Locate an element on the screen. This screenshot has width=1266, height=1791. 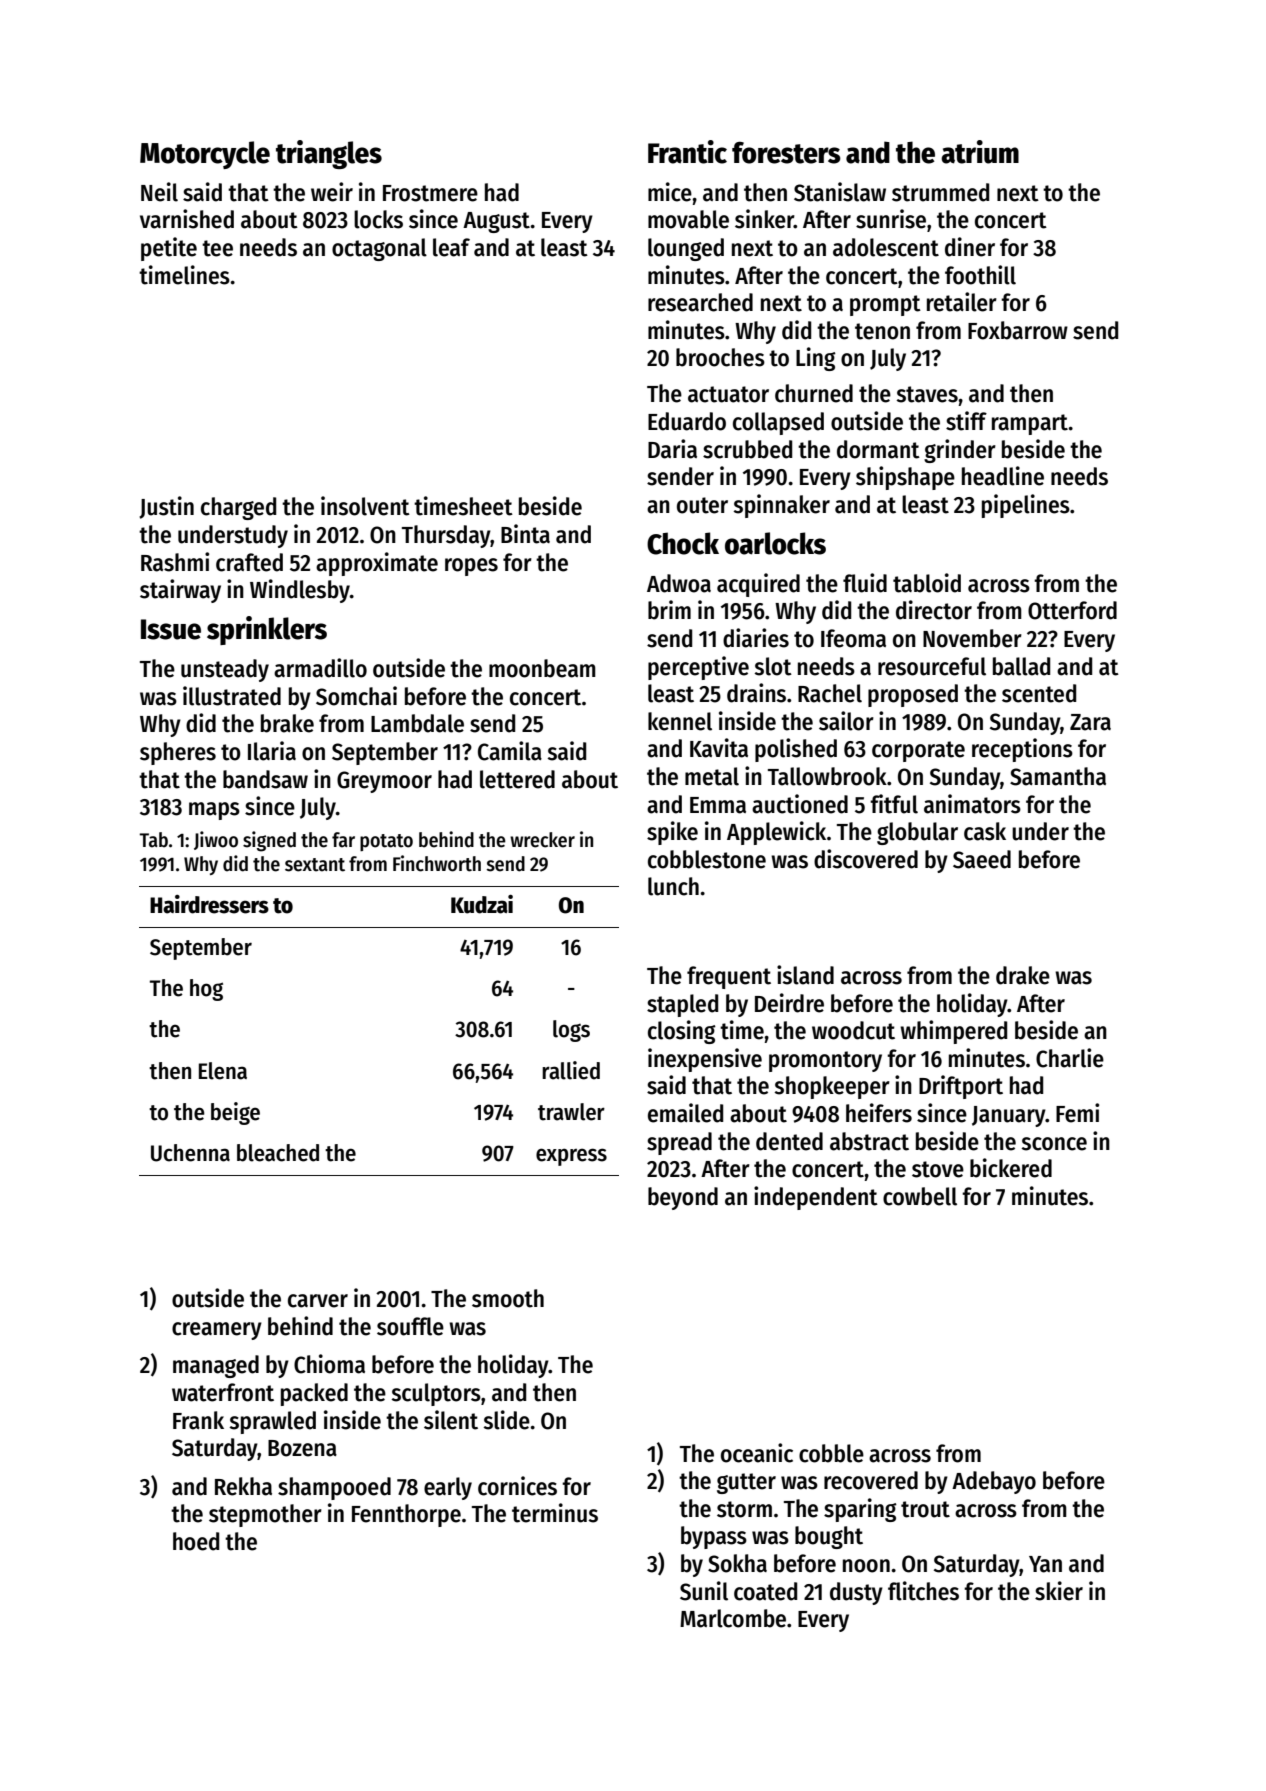
logs is located at coordinates (571, 1031).
